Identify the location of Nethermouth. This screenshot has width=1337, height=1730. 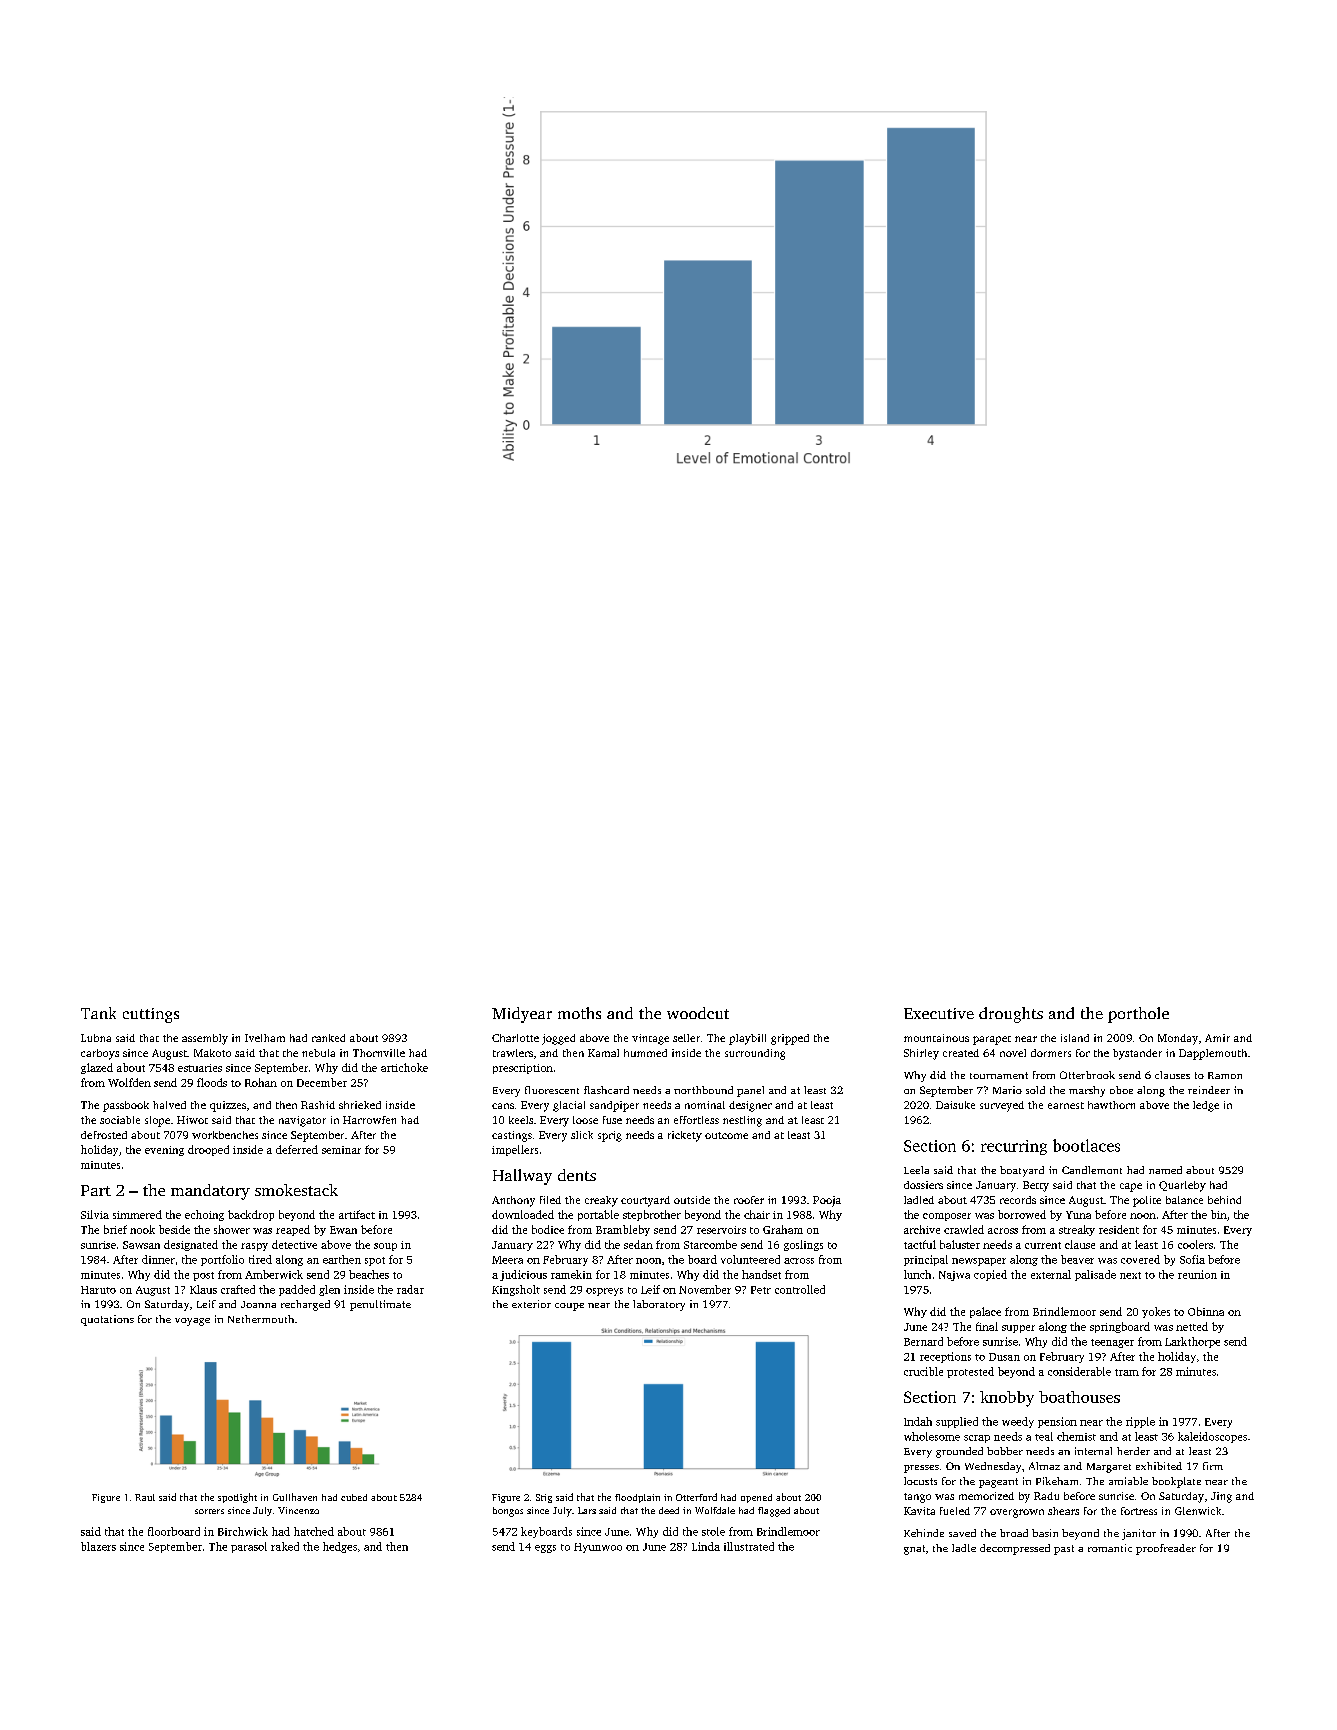
(261, 1319).
